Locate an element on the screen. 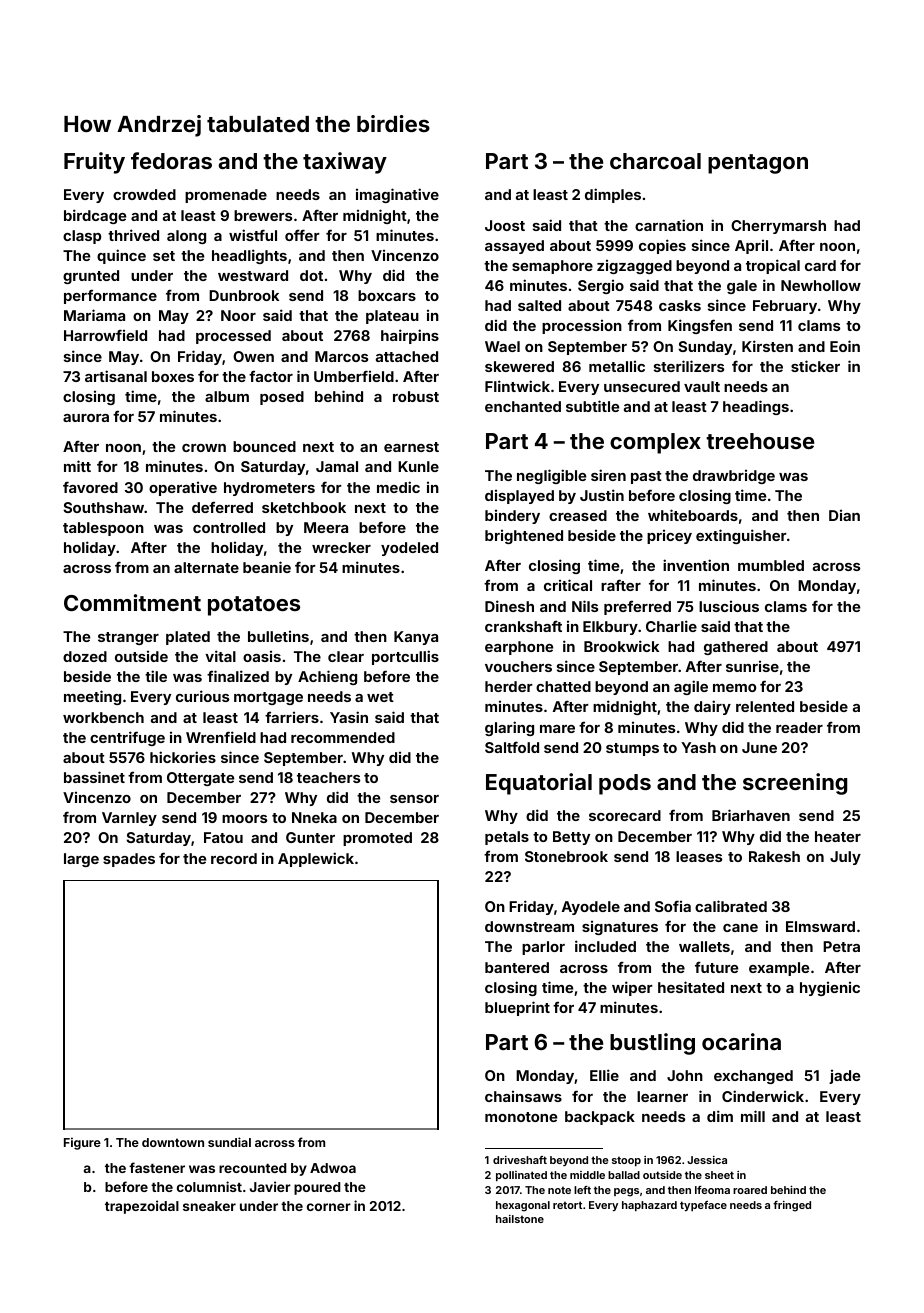  fedoras is located at coordinates (171, 160).
